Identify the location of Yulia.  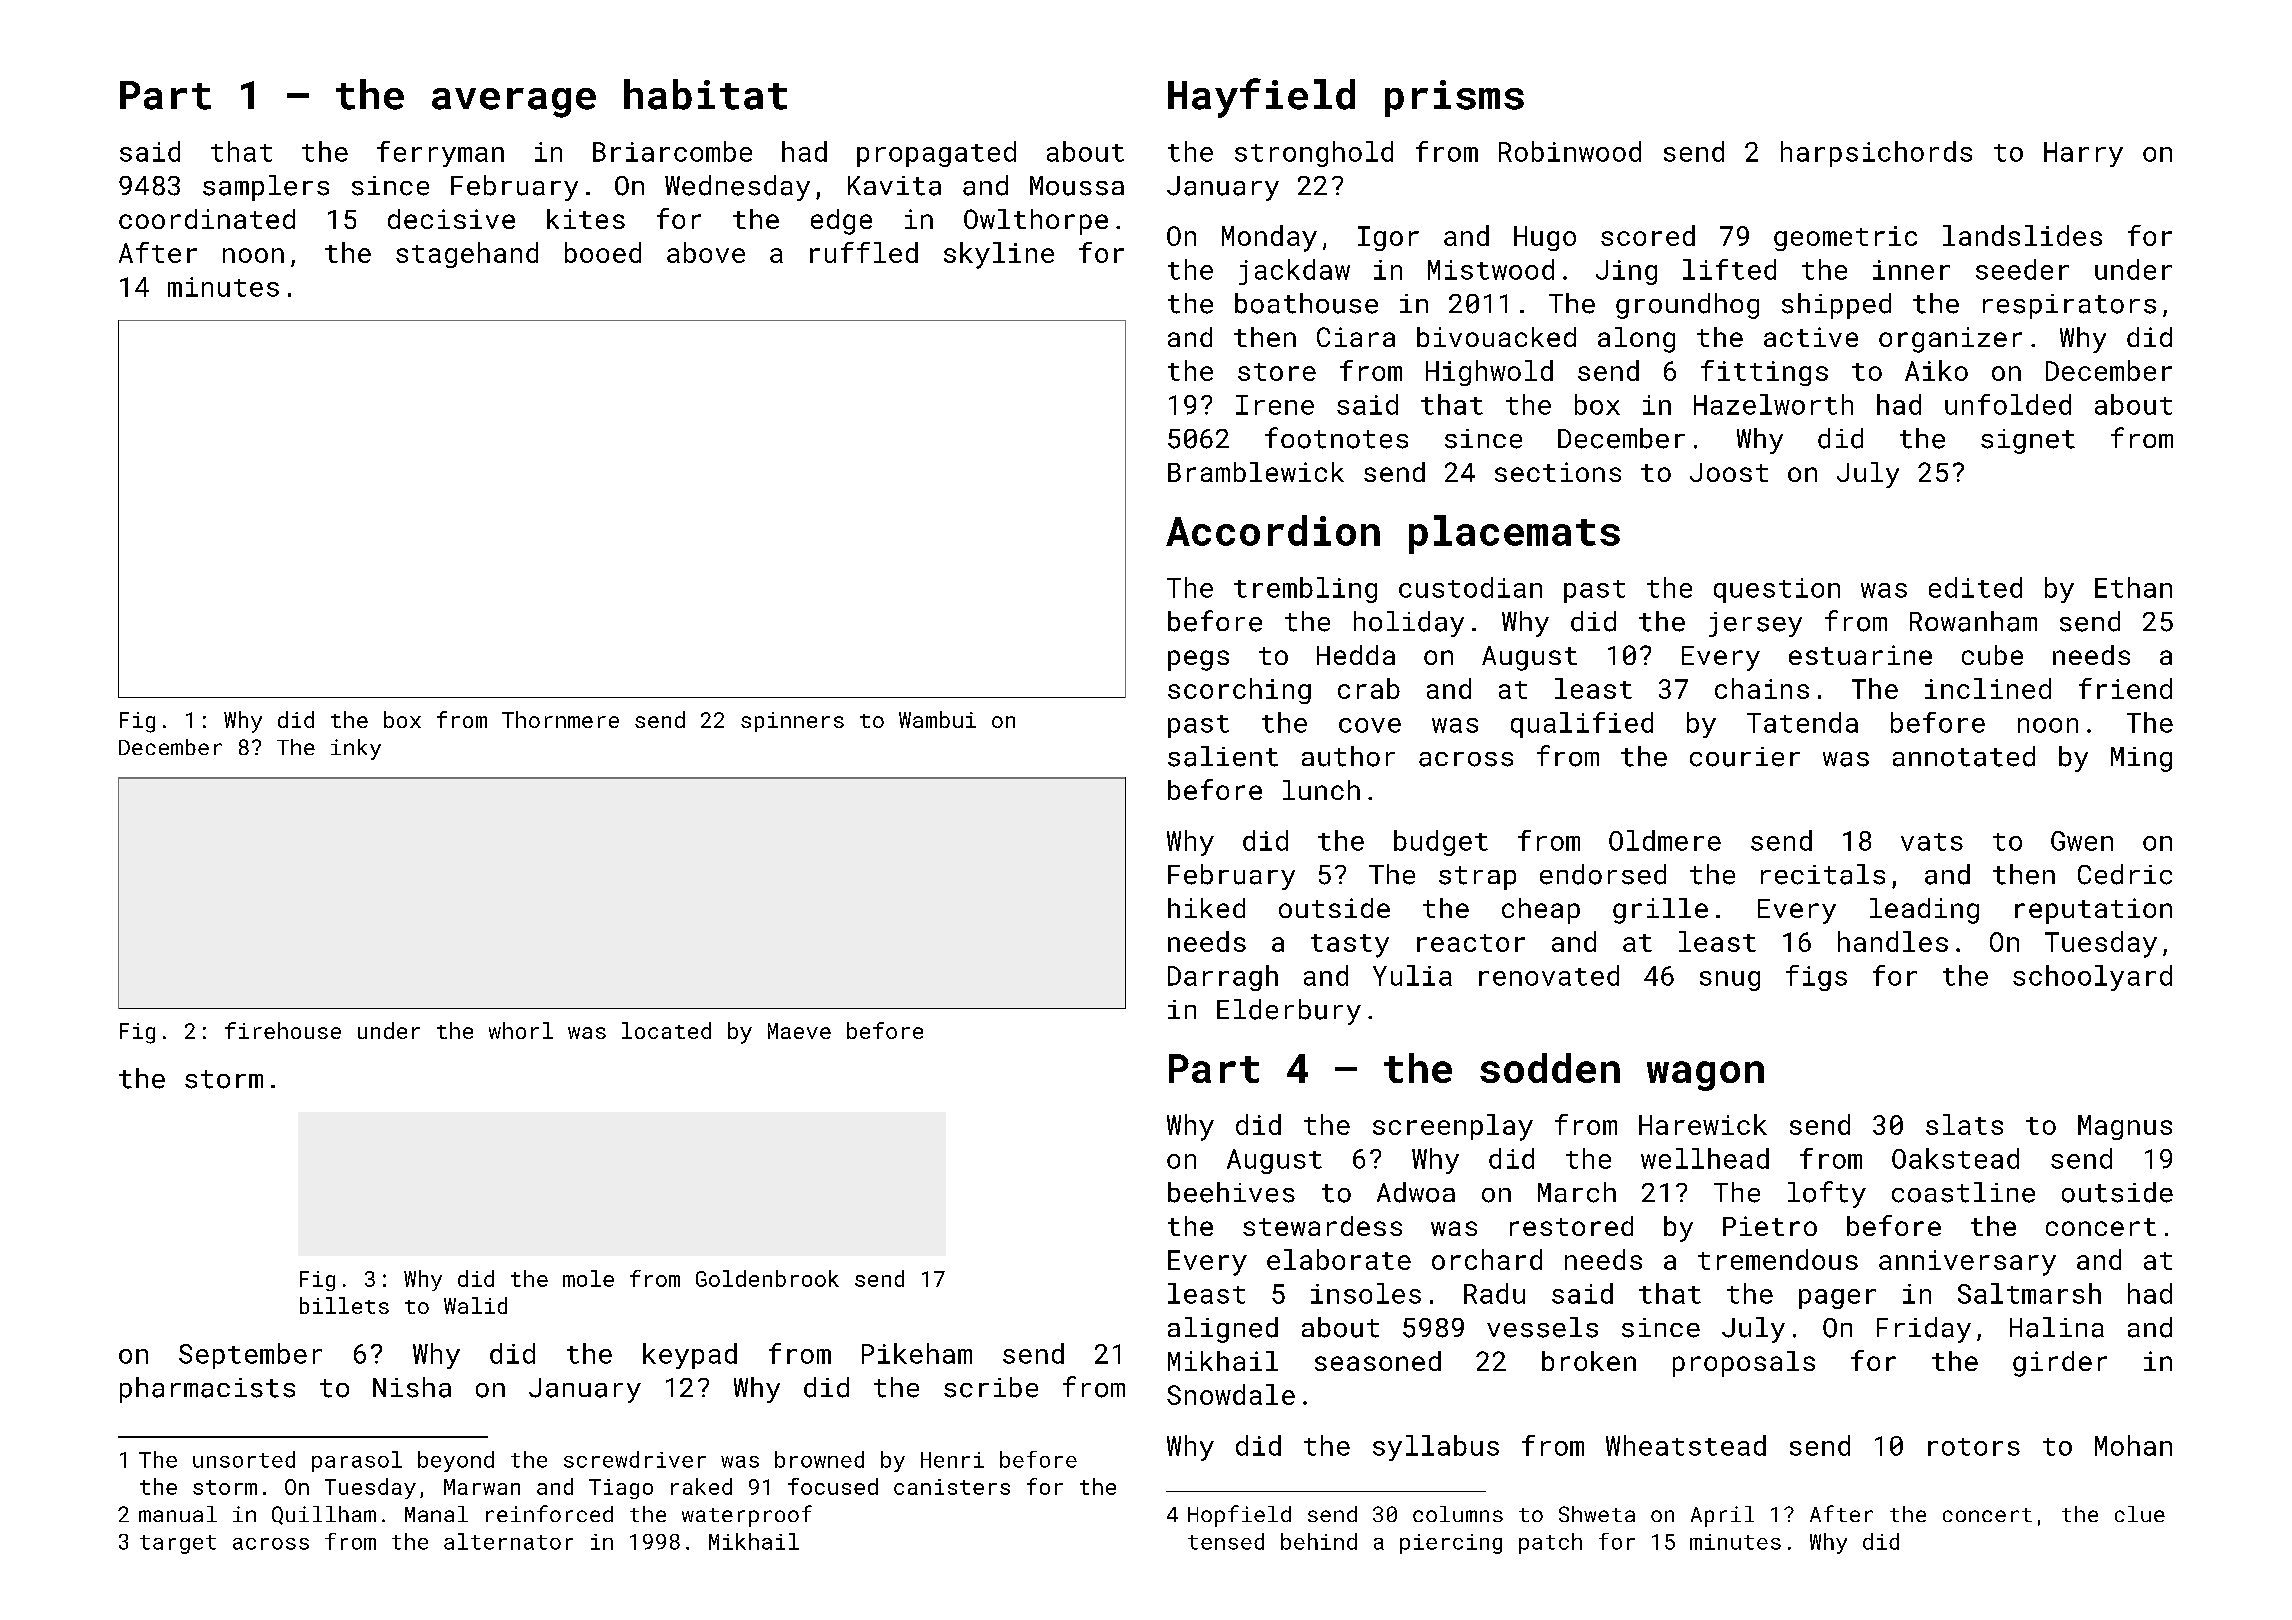
(1412, 975).
